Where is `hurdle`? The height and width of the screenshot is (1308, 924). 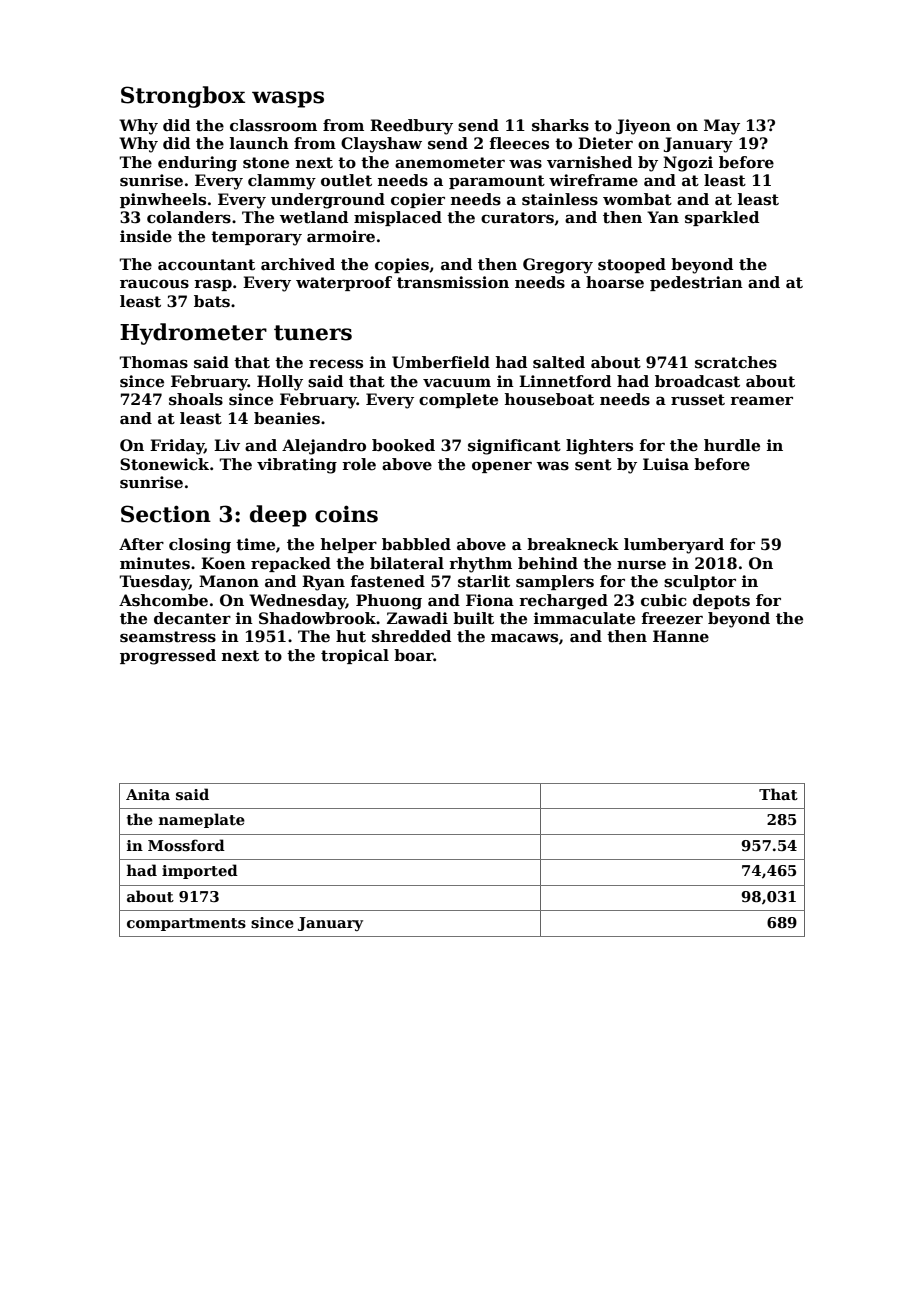
hurdle is located at coordinates (732, 445).
